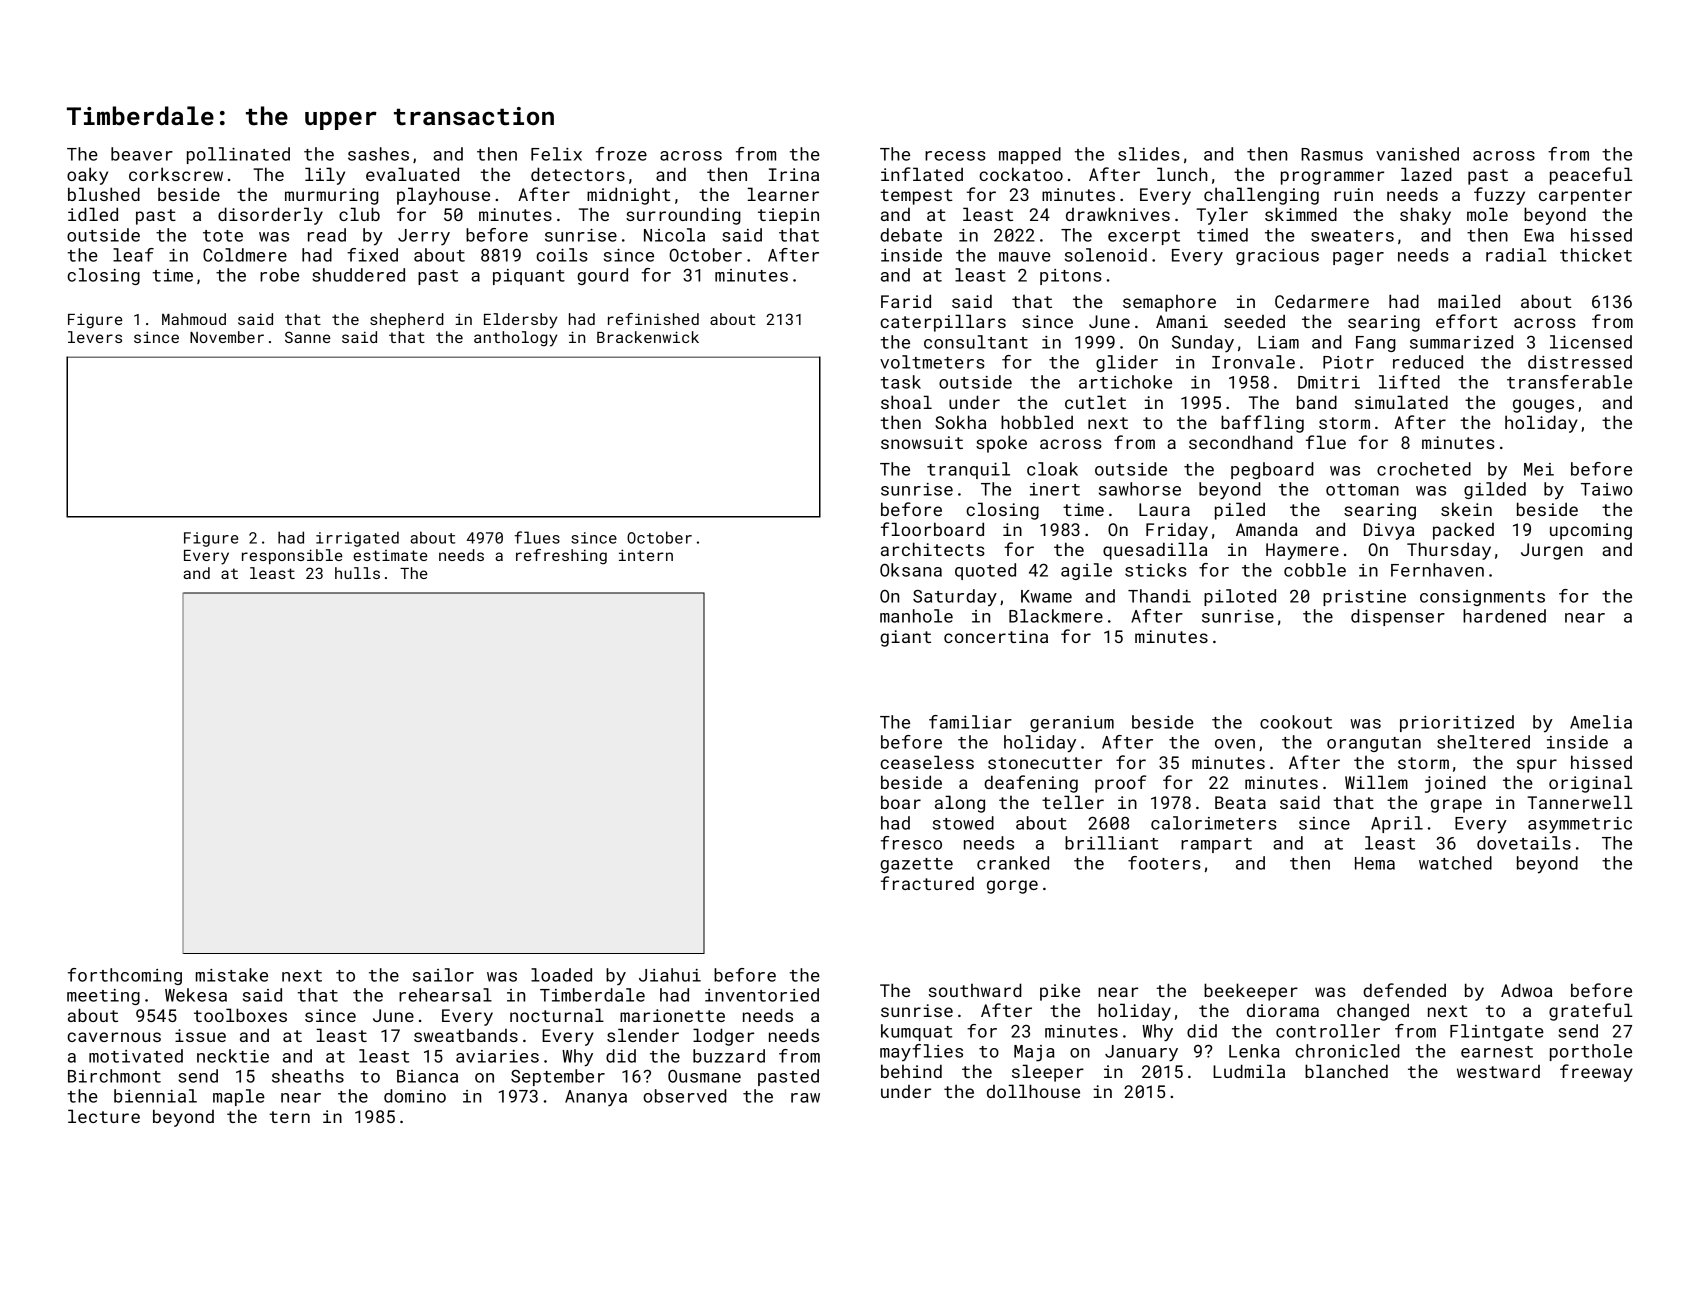 This page has width=1700, height=1313. Describe the element at coordinates (916, 616) in the page. I see `manhole` at that location.
